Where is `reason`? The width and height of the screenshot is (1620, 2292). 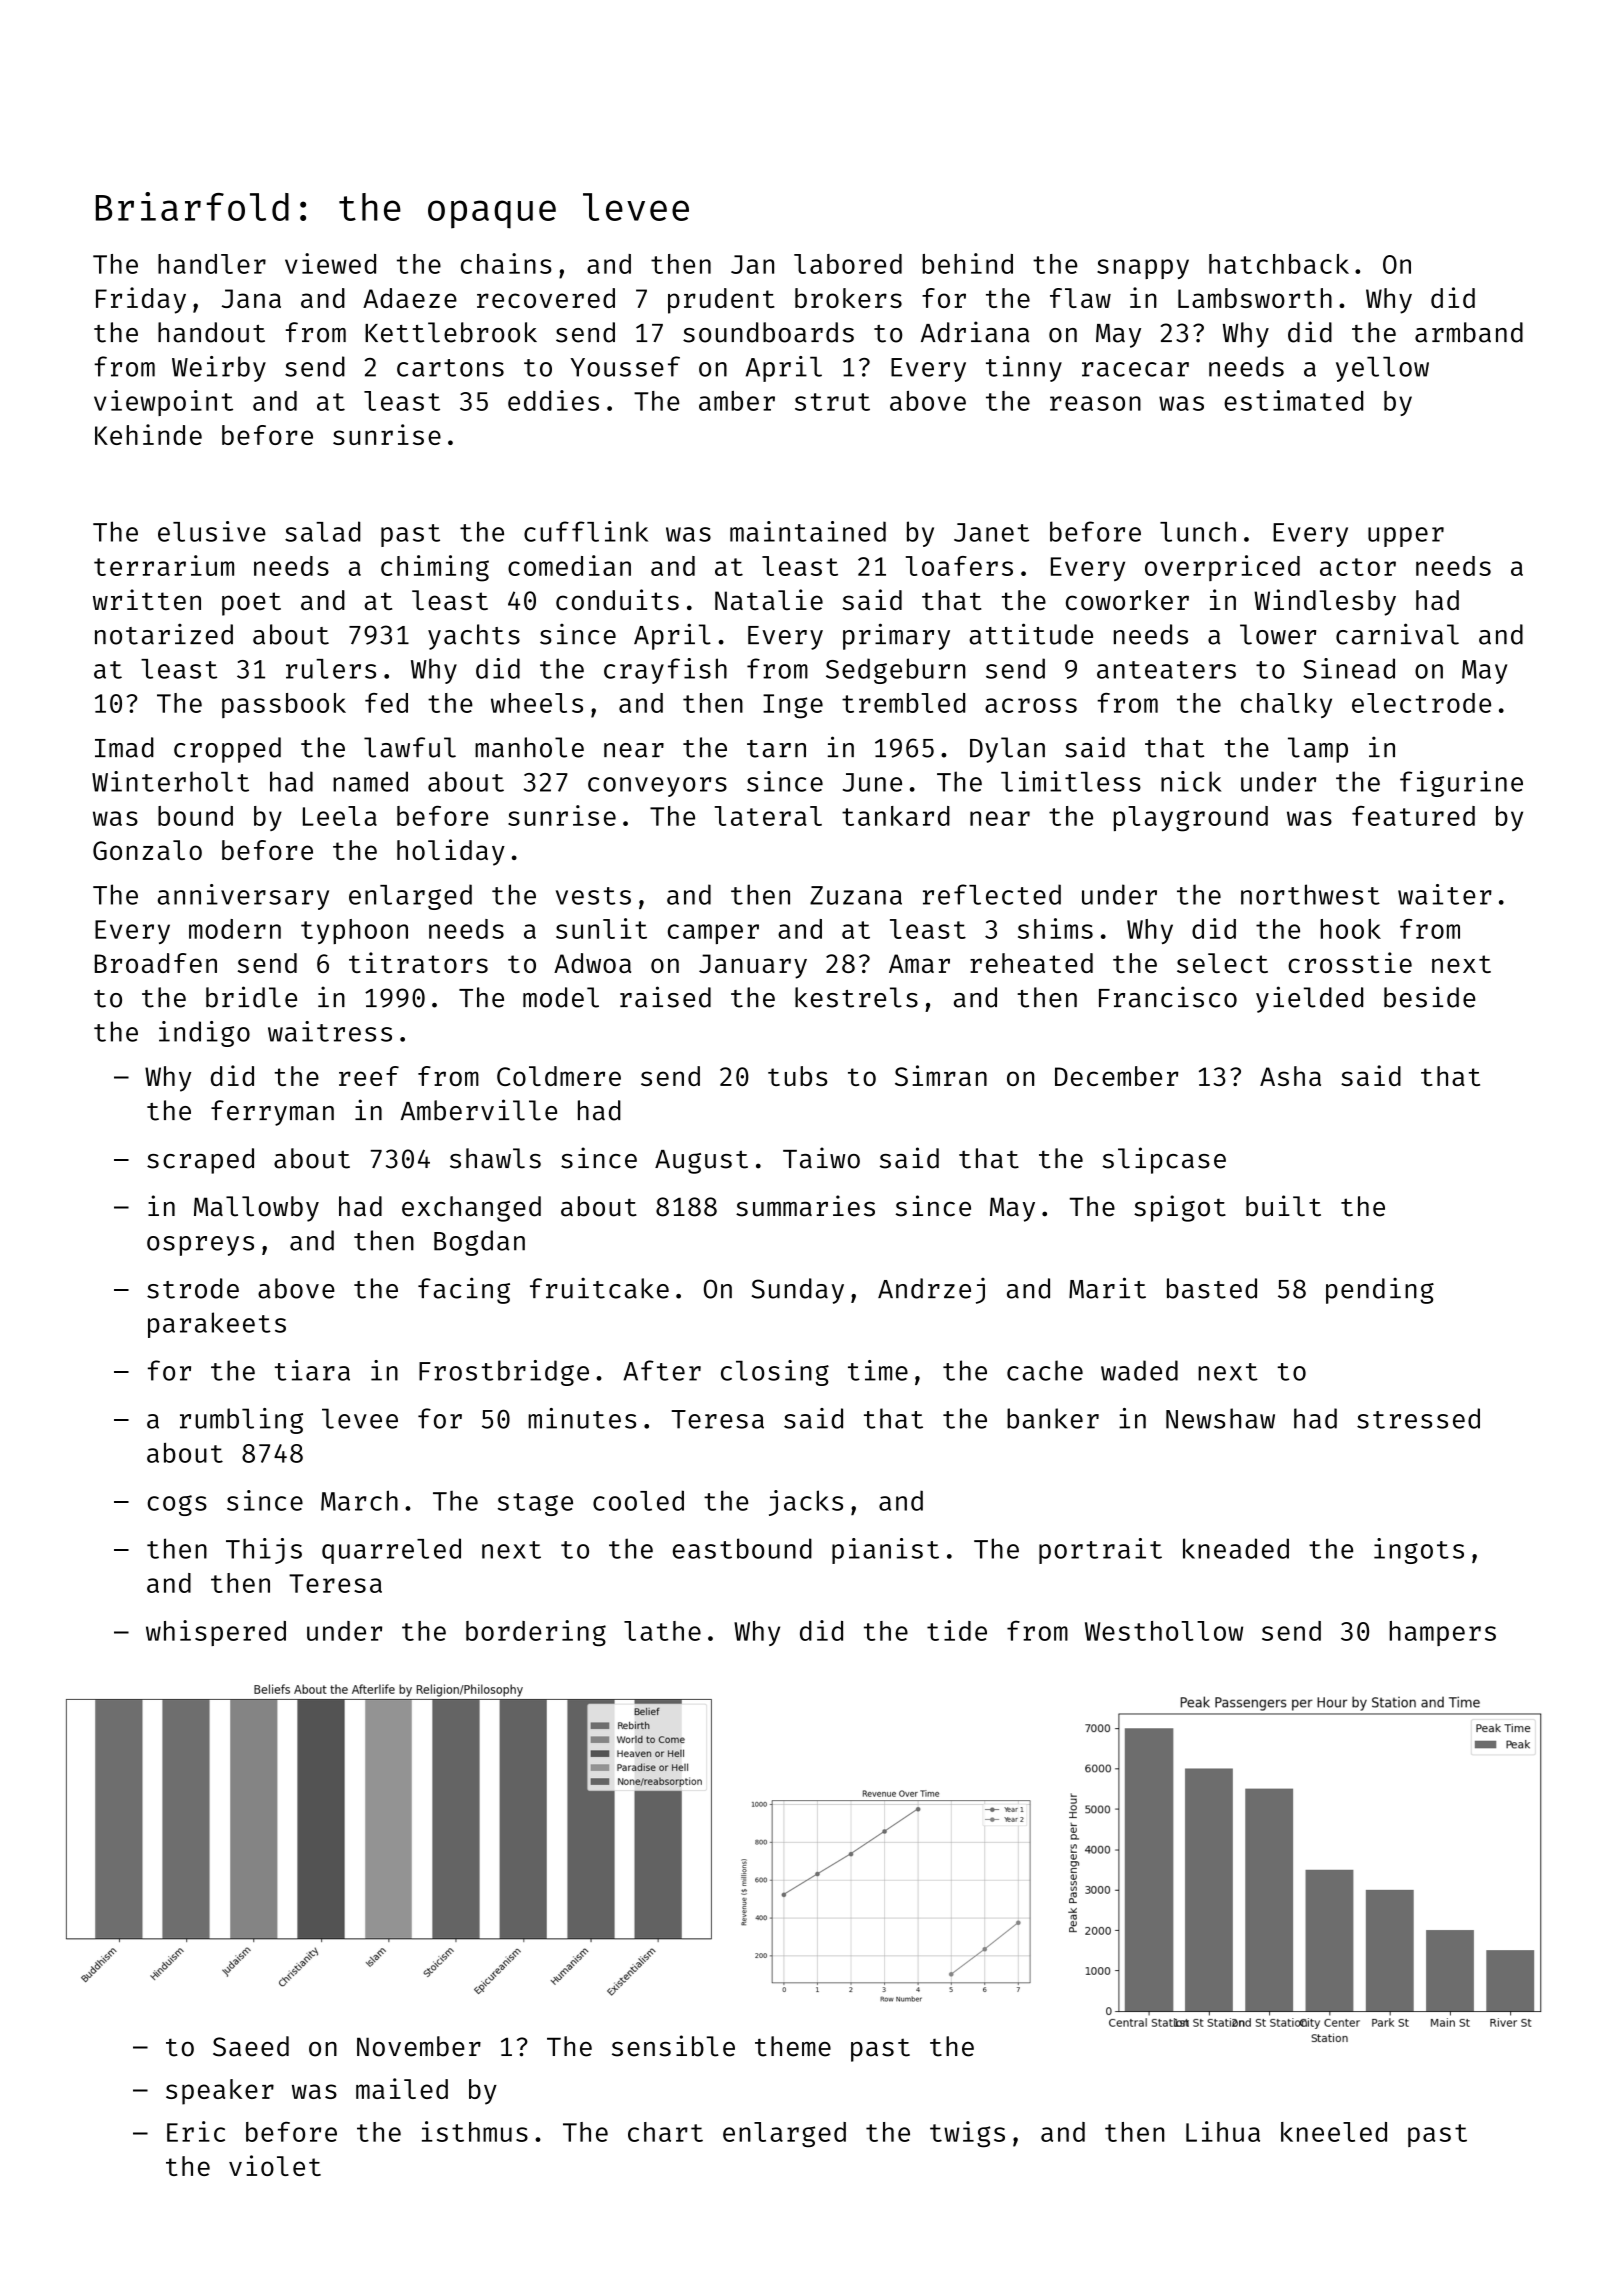 reason is located at coordinates (1095, 403).
